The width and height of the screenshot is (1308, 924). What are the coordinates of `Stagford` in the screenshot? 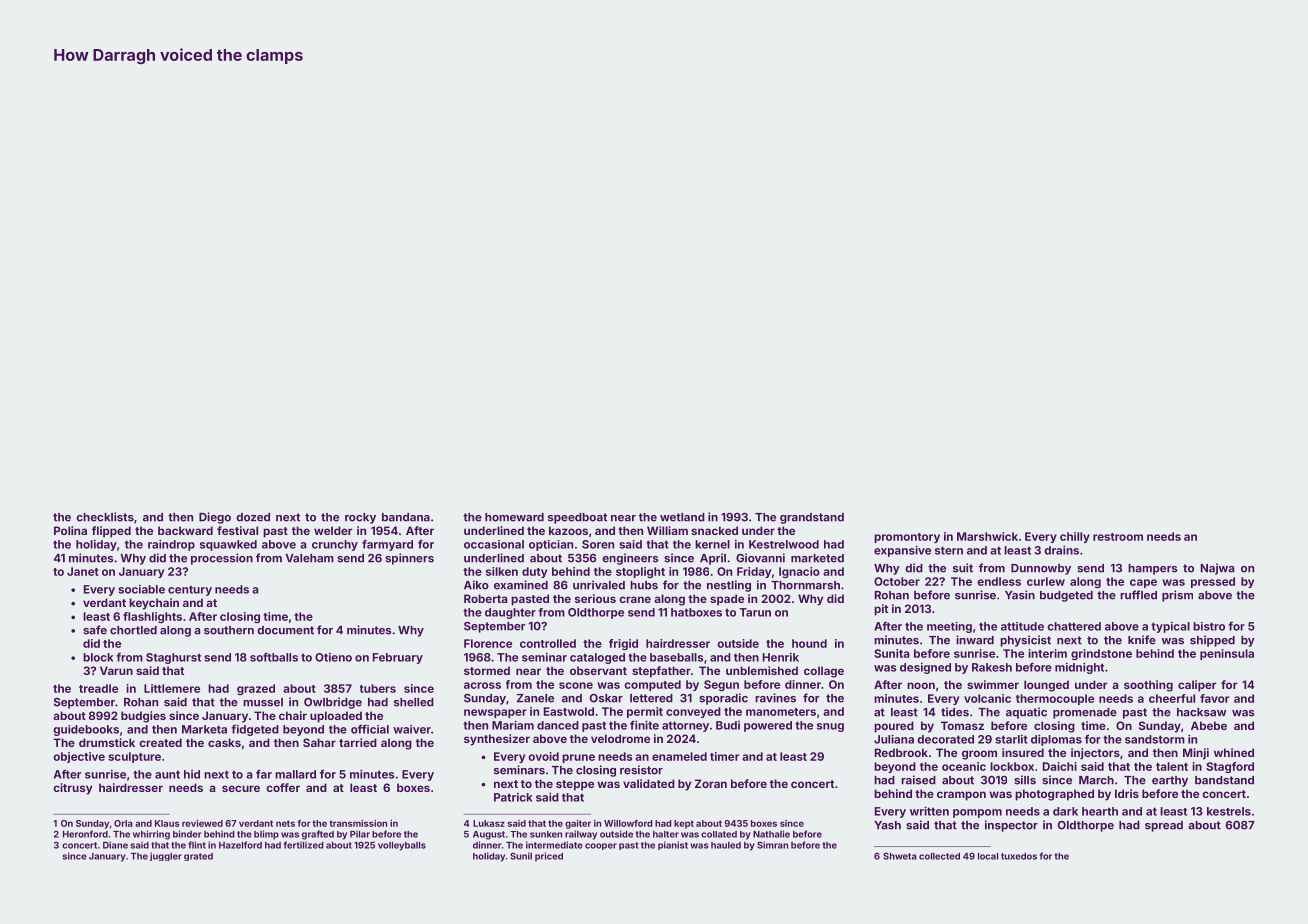 It's located at (1230, 767).
